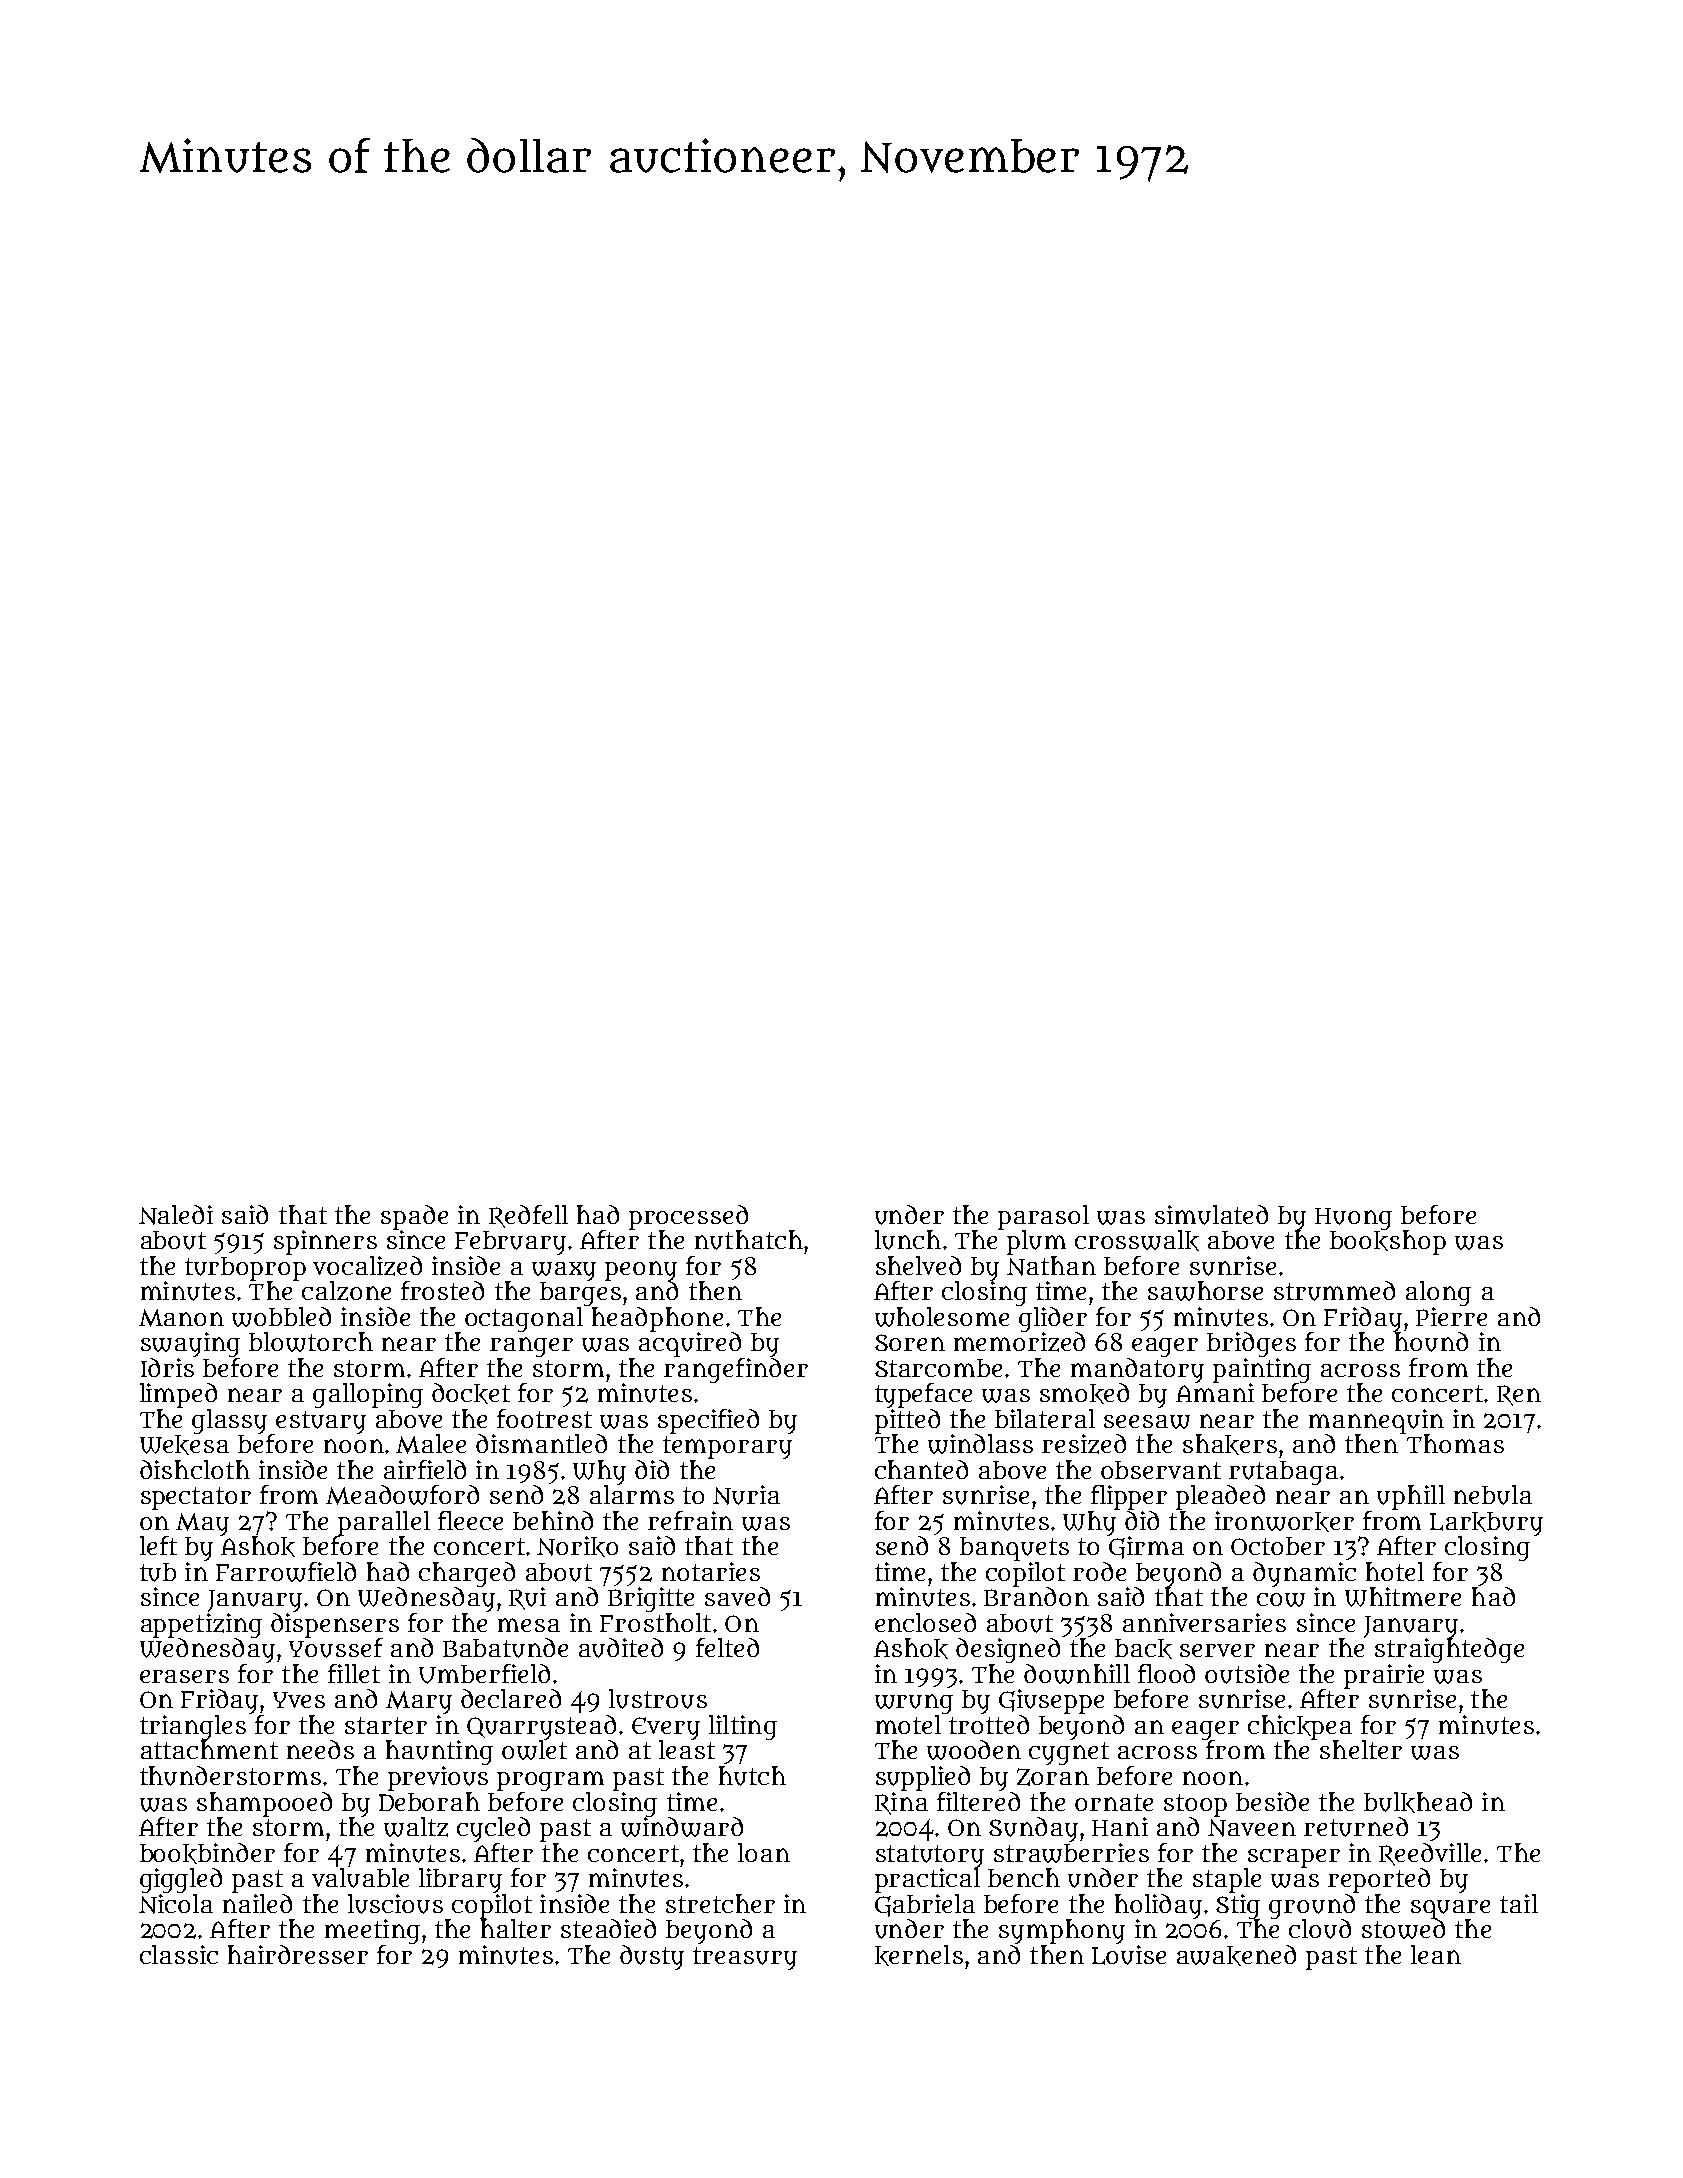 This screenshot has height=2178, width=1683. I want to click on chanted, so click(921, 1469).
